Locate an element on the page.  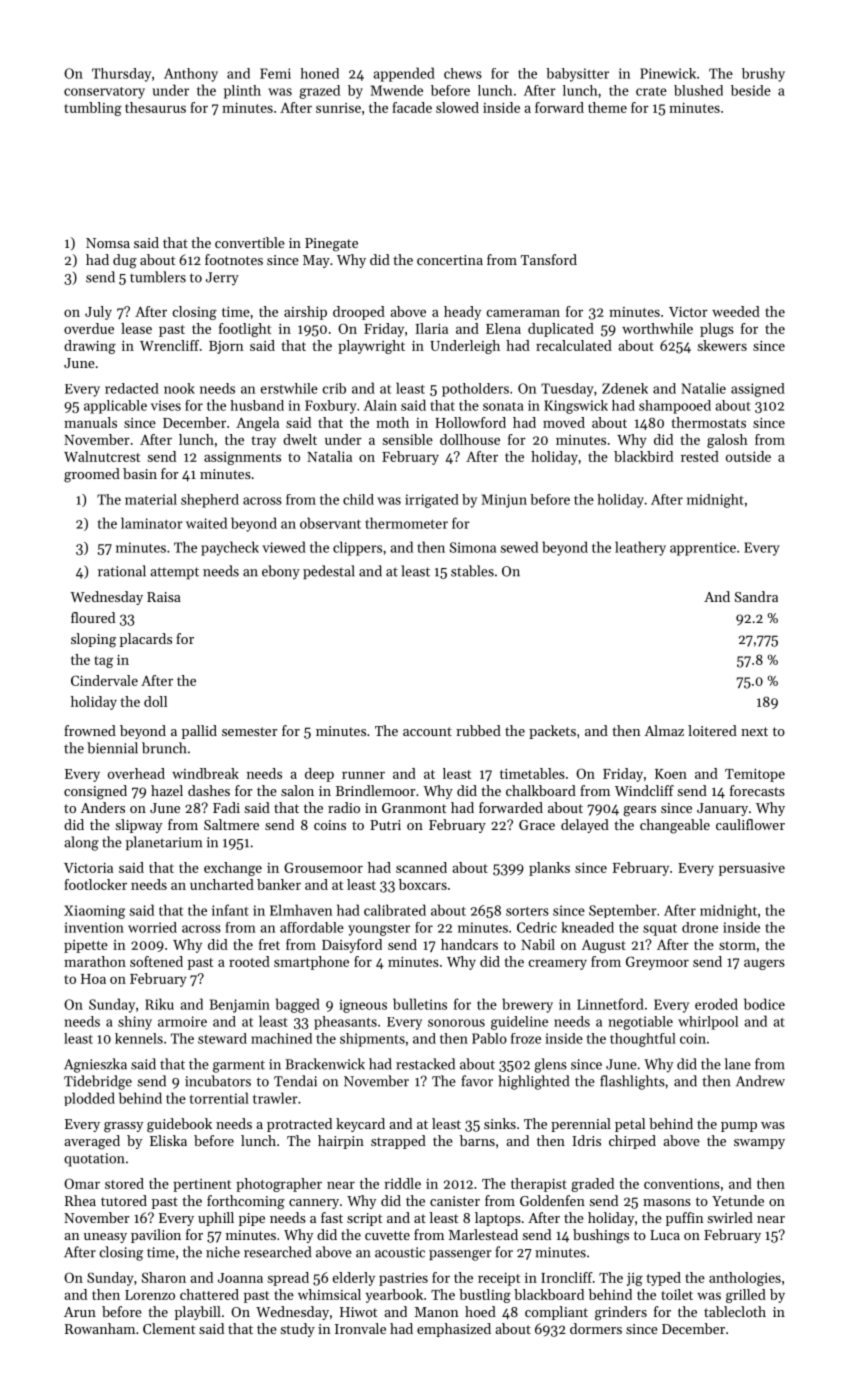
emphasized is located at coordinates (454, 1330).
